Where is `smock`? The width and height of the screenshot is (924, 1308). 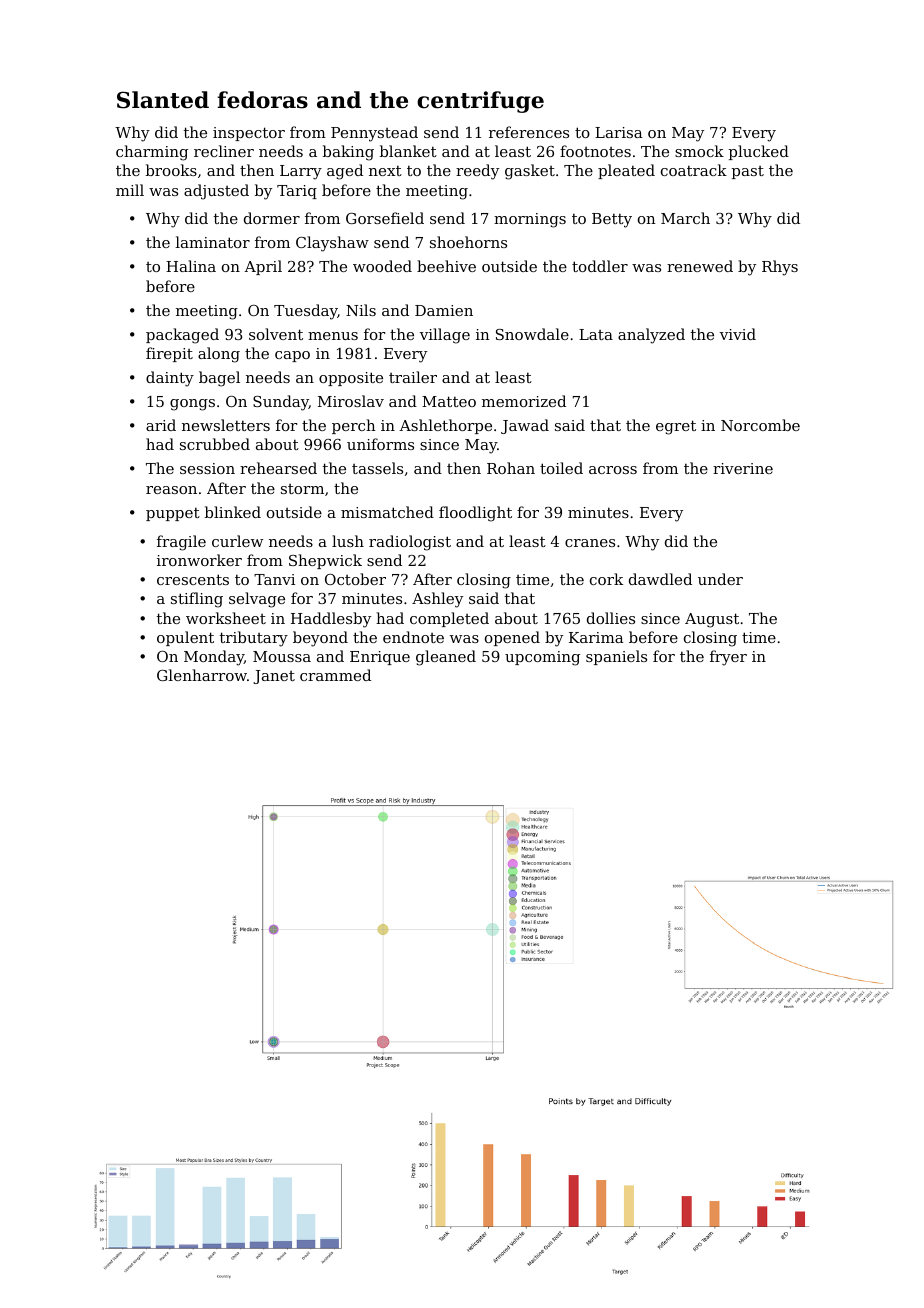 smock is located at coordinates (699, 151).
